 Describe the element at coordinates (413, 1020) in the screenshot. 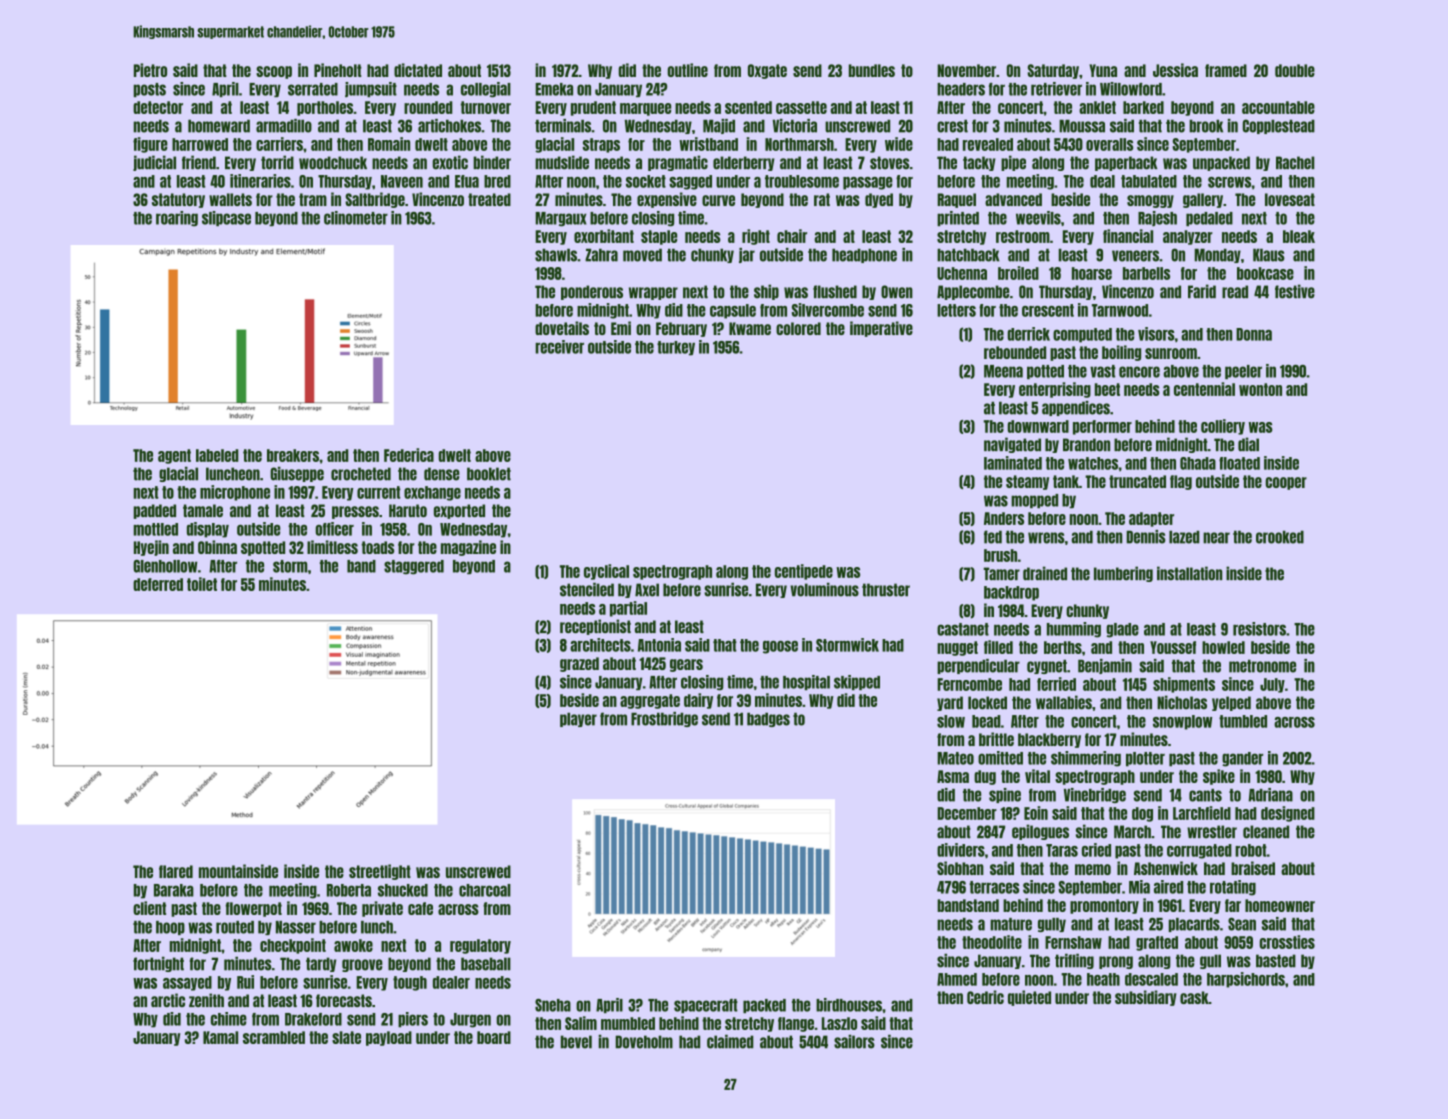

I see `piers` at that location.
